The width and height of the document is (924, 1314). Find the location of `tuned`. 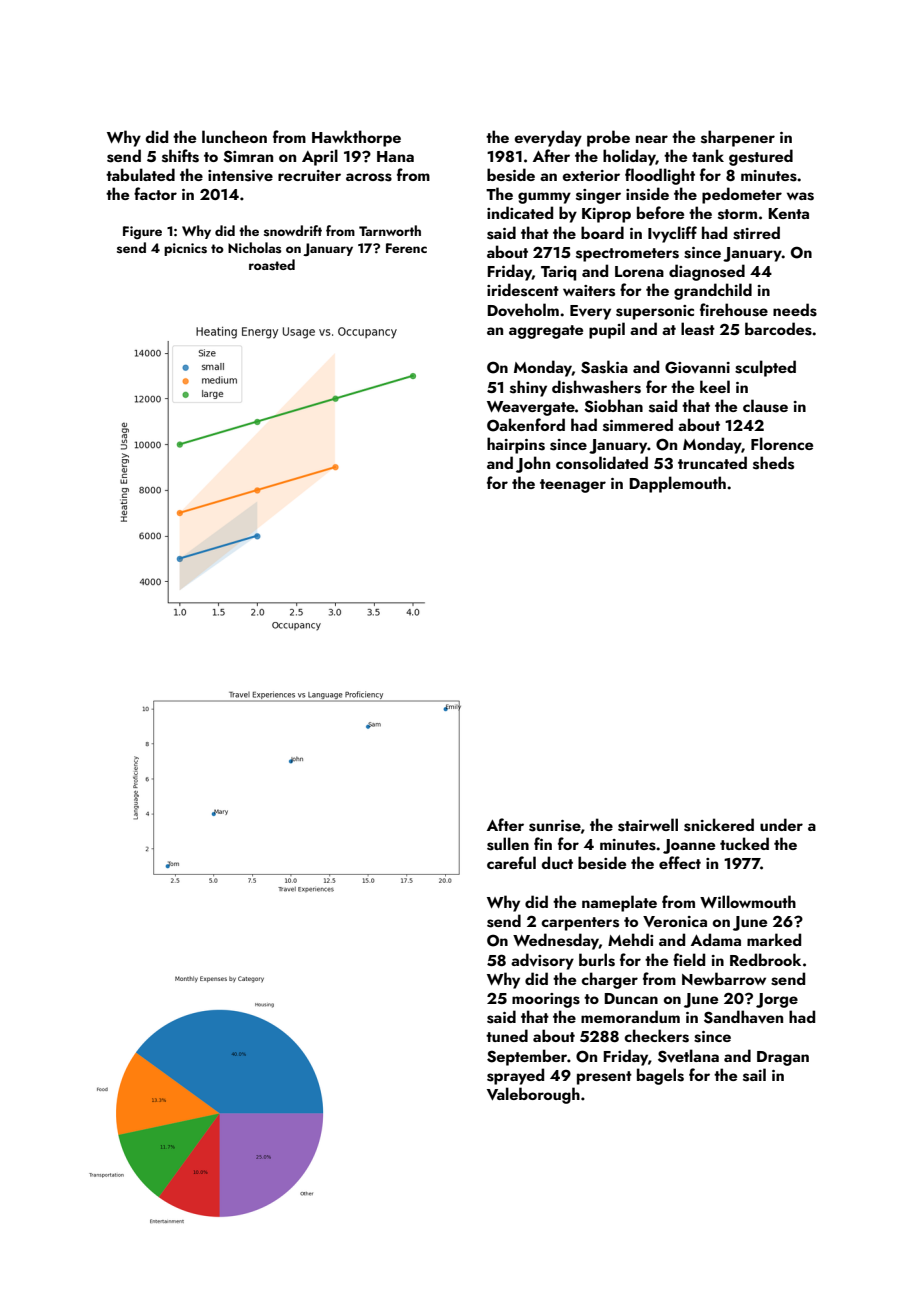

tuned is located at coordinates (507, 1035).
